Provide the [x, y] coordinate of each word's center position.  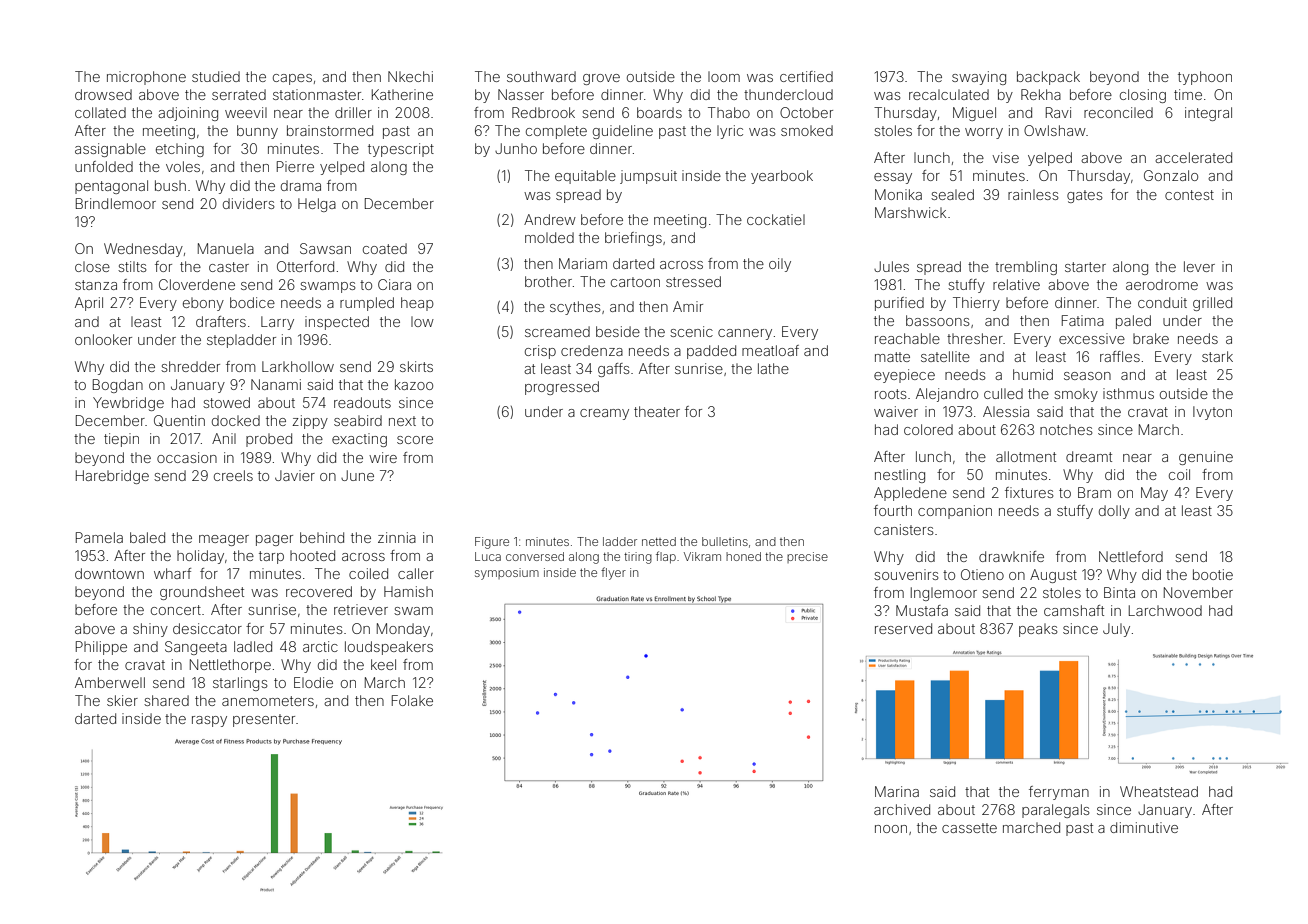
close [92, 266]
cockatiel [776, 219]
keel [383, 664]
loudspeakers [389, 648]
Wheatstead [1159, 791]
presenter [264, 720]
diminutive [1144, 827]
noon [891, 829]
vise [1005, 157]
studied [216, 76]
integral [1208, 114]
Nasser [521, 94]
